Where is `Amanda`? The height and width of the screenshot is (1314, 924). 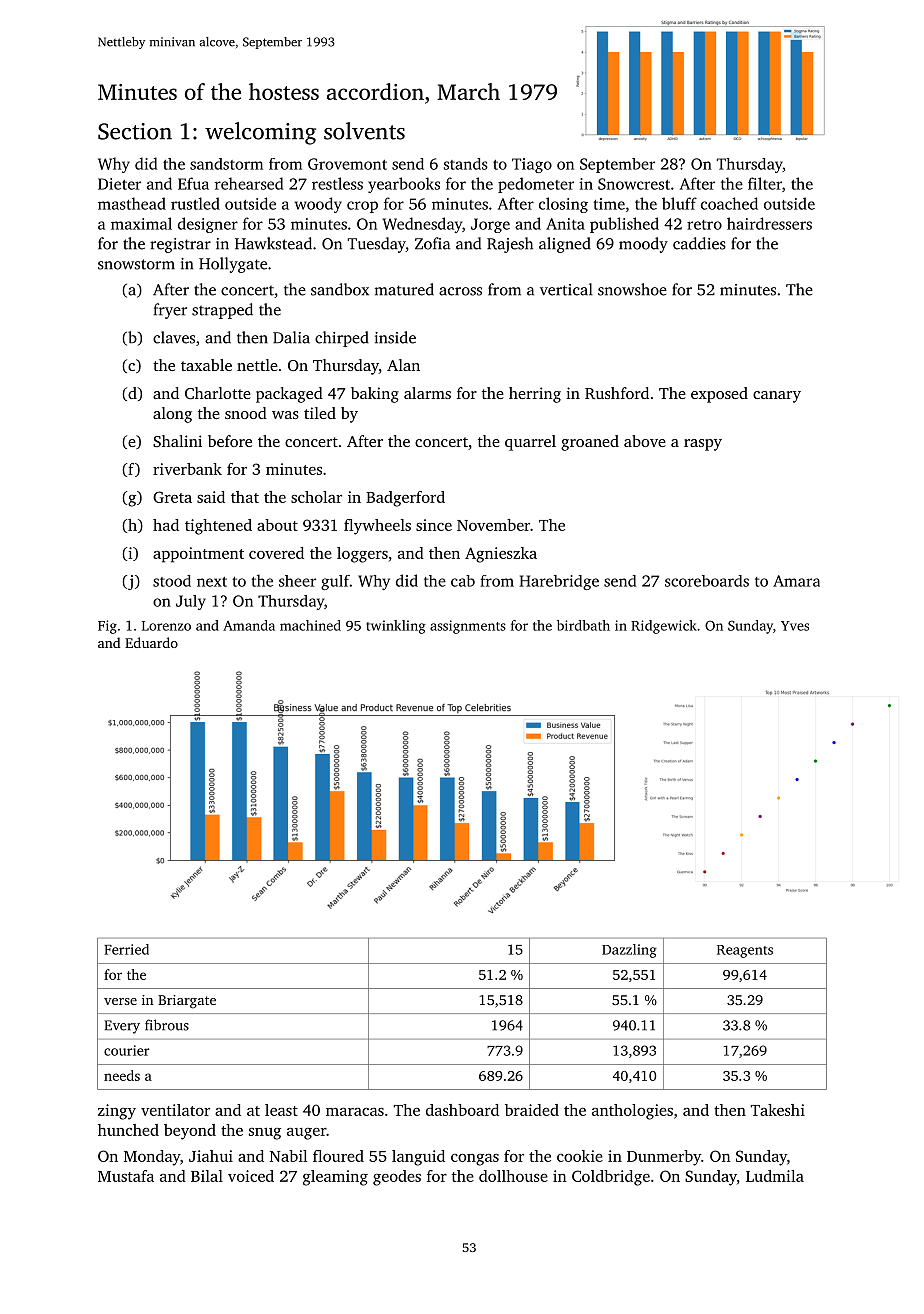
Amanda is located at coordinates (249, 625).
